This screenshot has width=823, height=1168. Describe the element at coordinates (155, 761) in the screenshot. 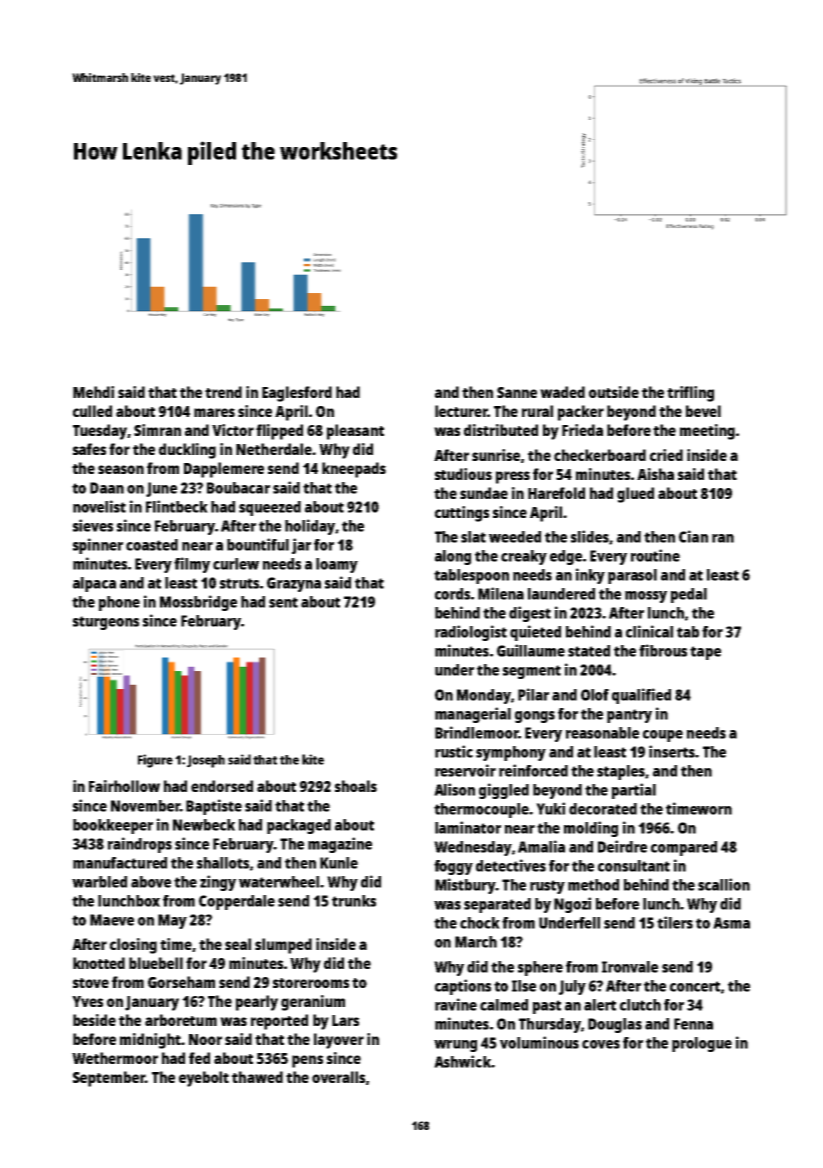

I see `Figure` at that location.
